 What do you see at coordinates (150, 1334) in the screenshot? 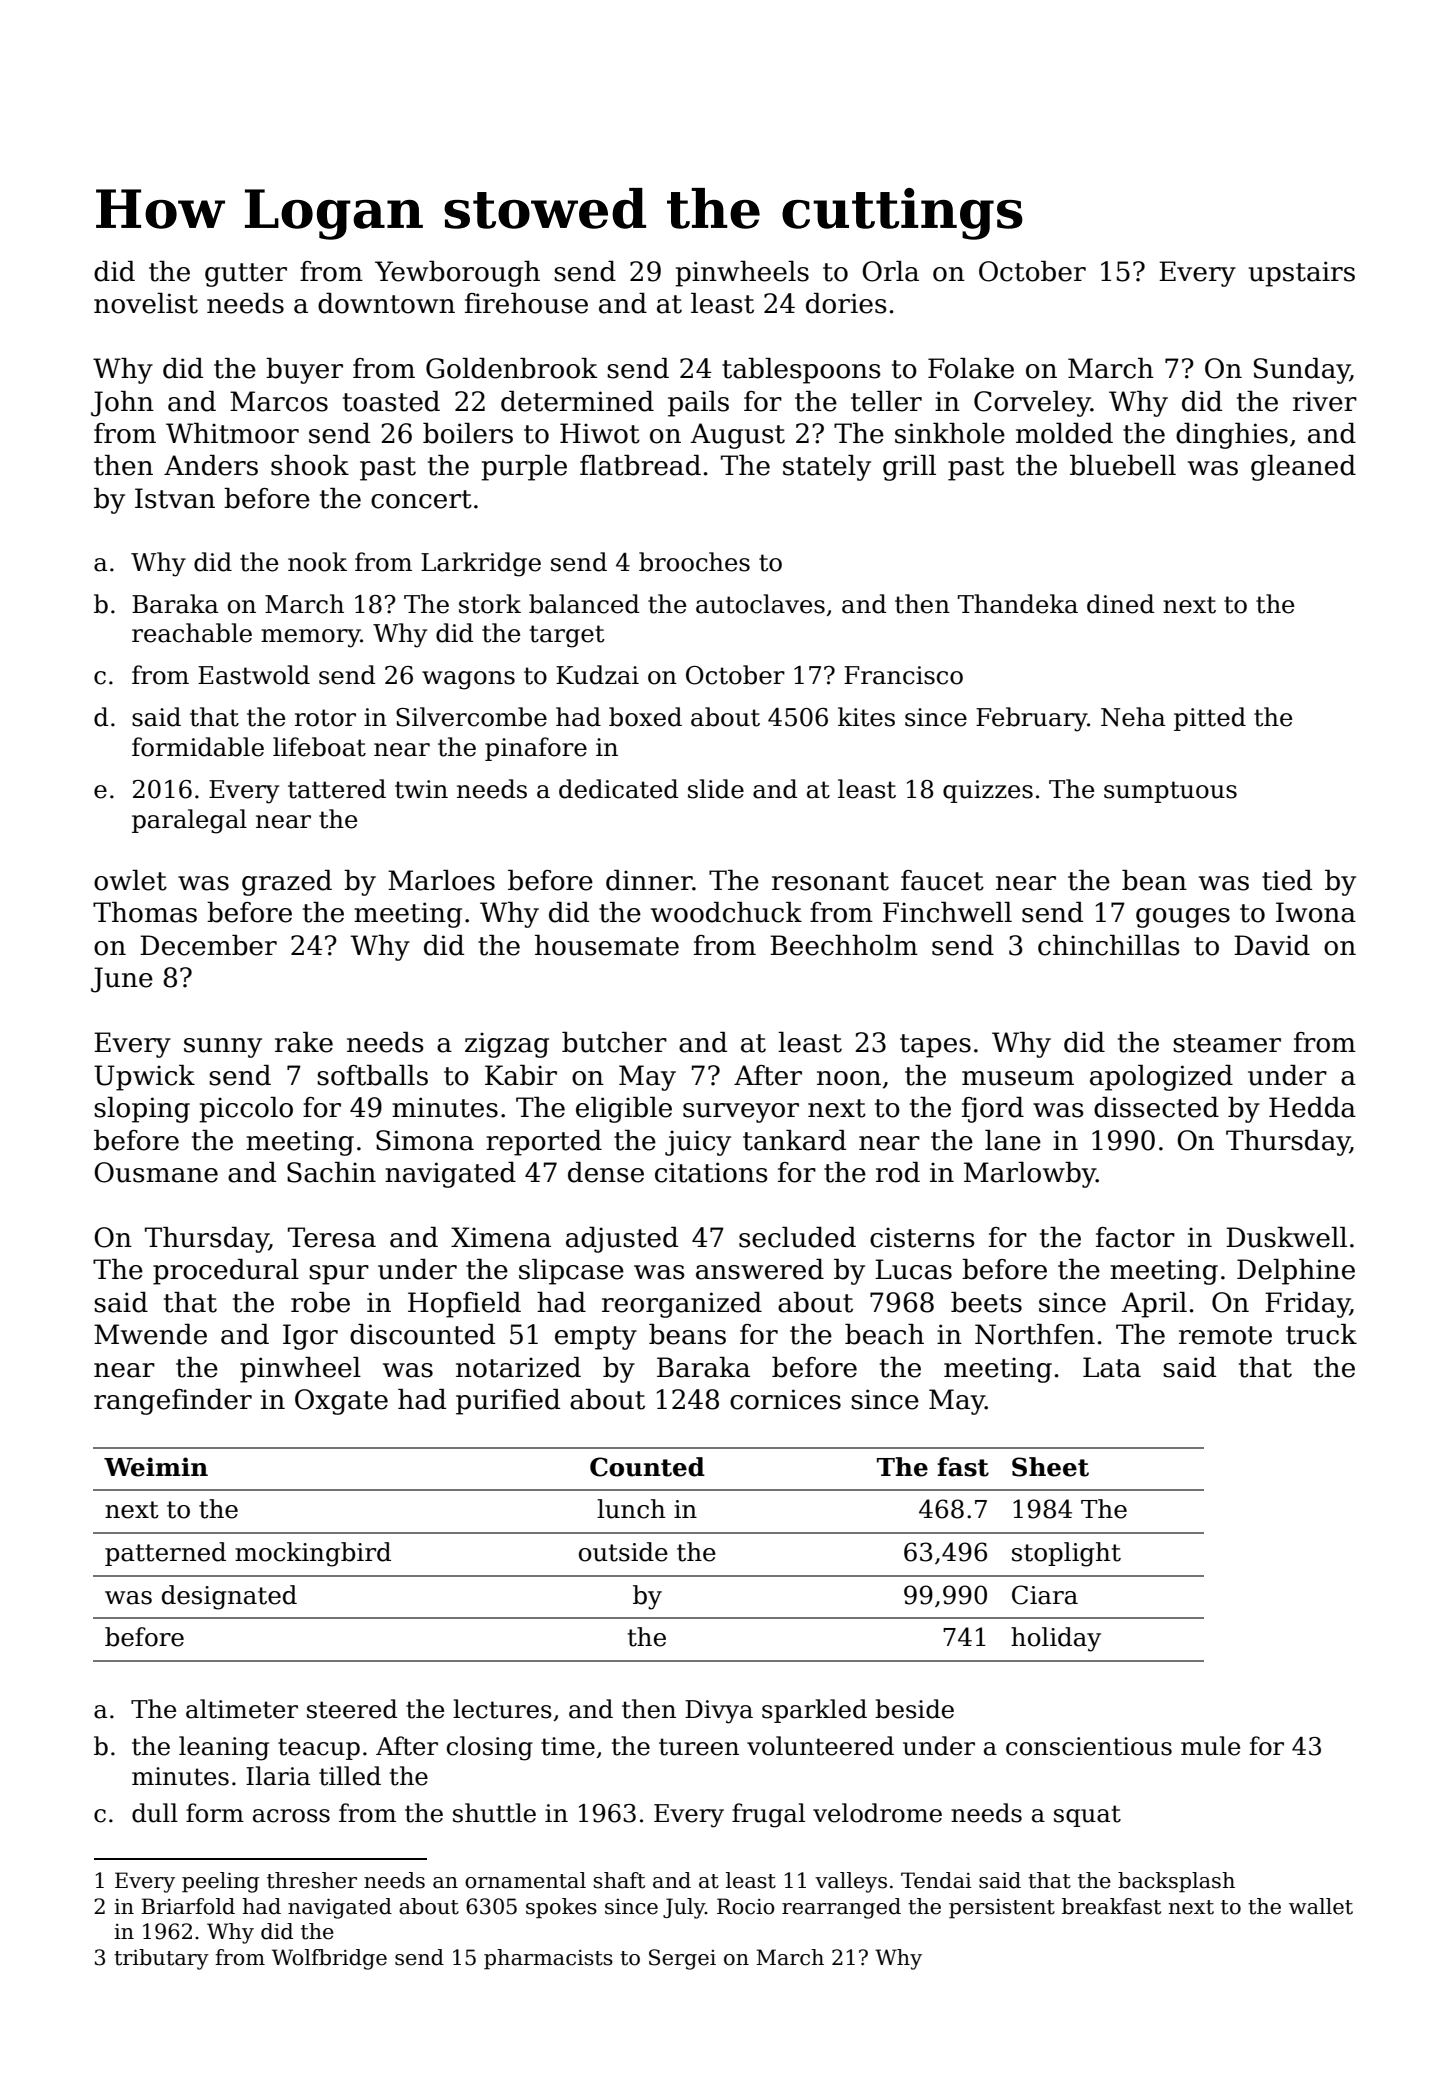
I see `Mwende` at bounding box center [150, 1334].
